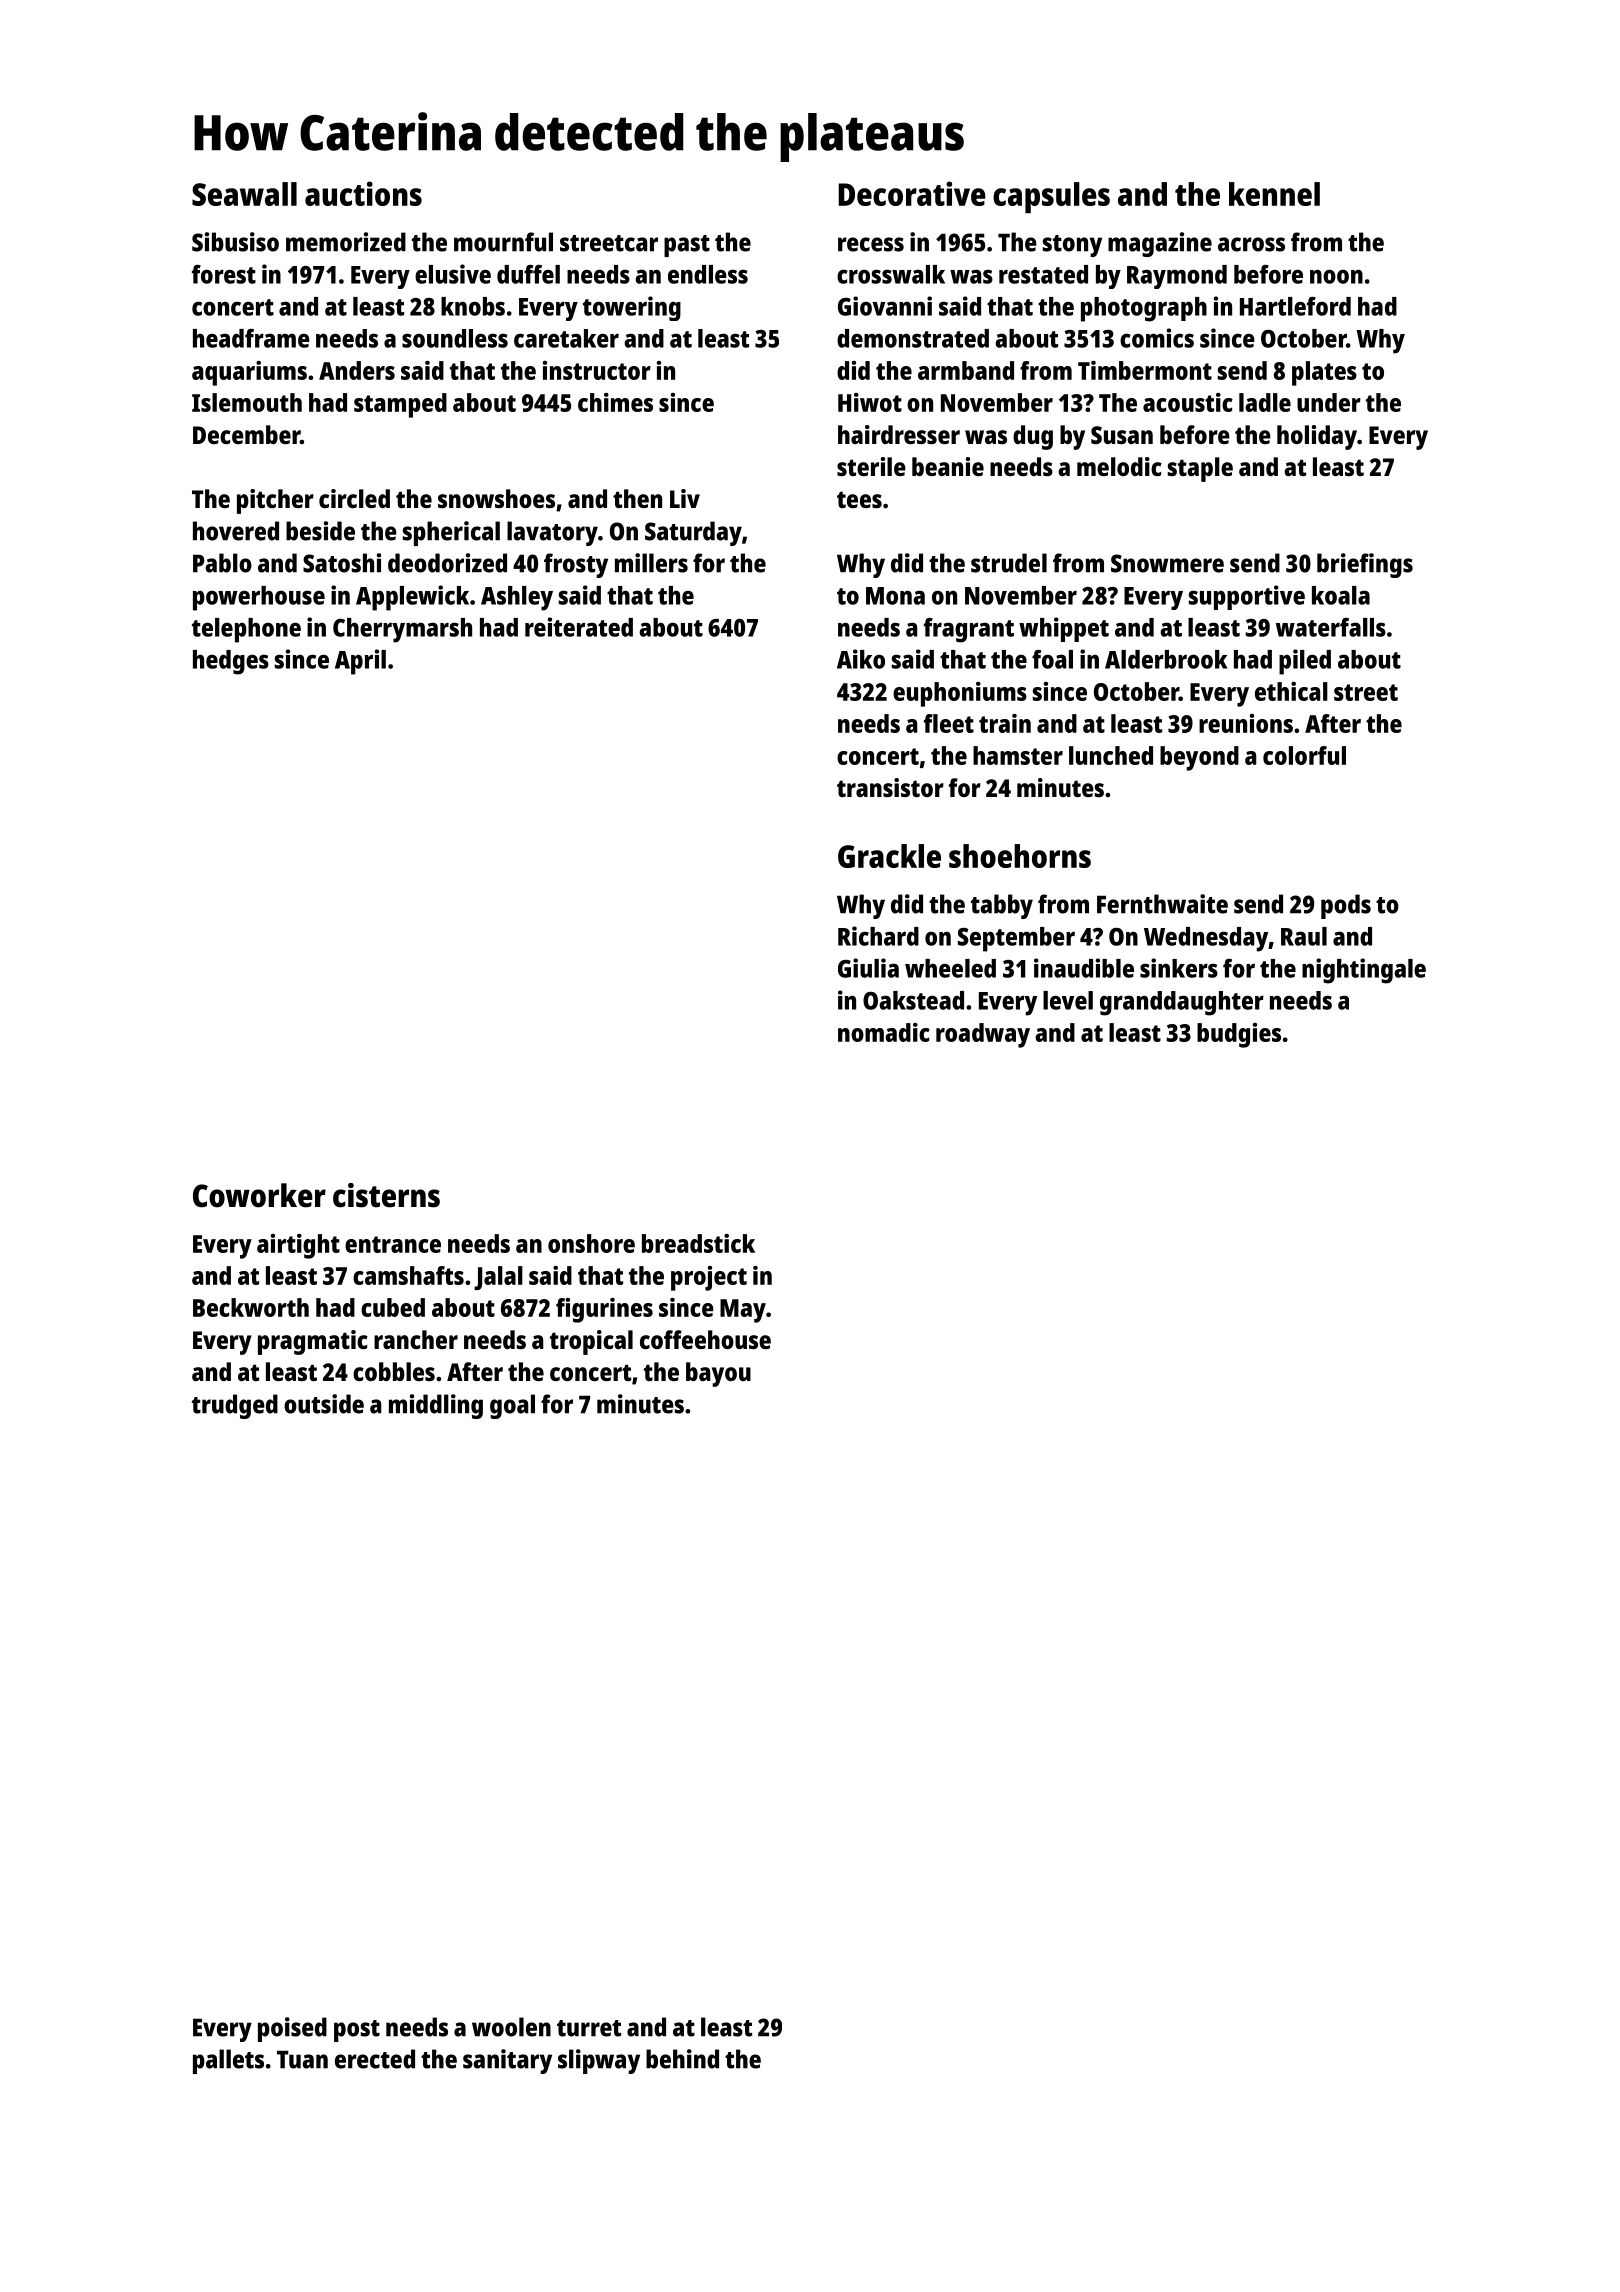  Describe the element at coordinates (231, 662) in the page. I see `hedges` at that location.
